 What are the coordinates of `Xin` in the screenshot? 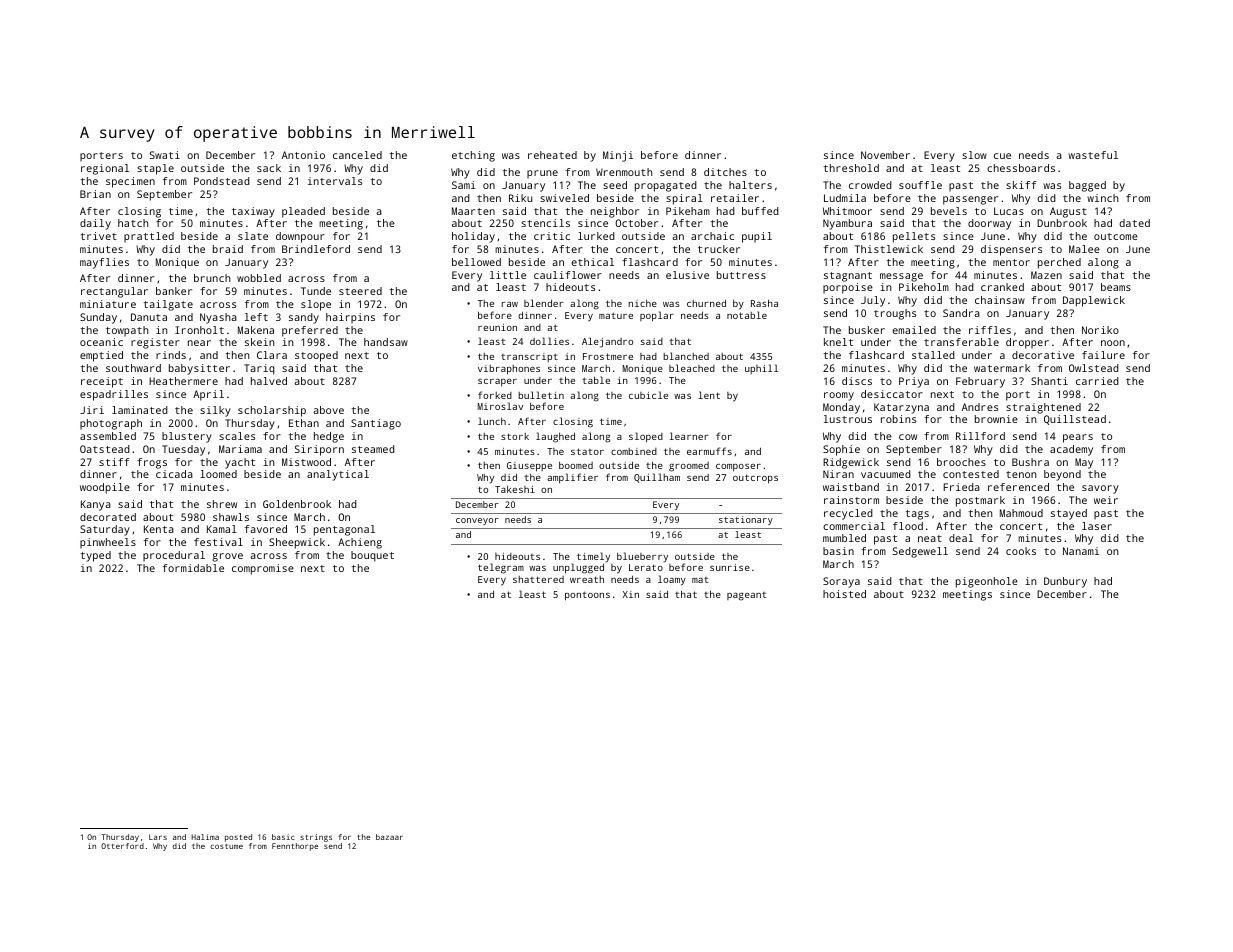 It's located at (631, 594).
